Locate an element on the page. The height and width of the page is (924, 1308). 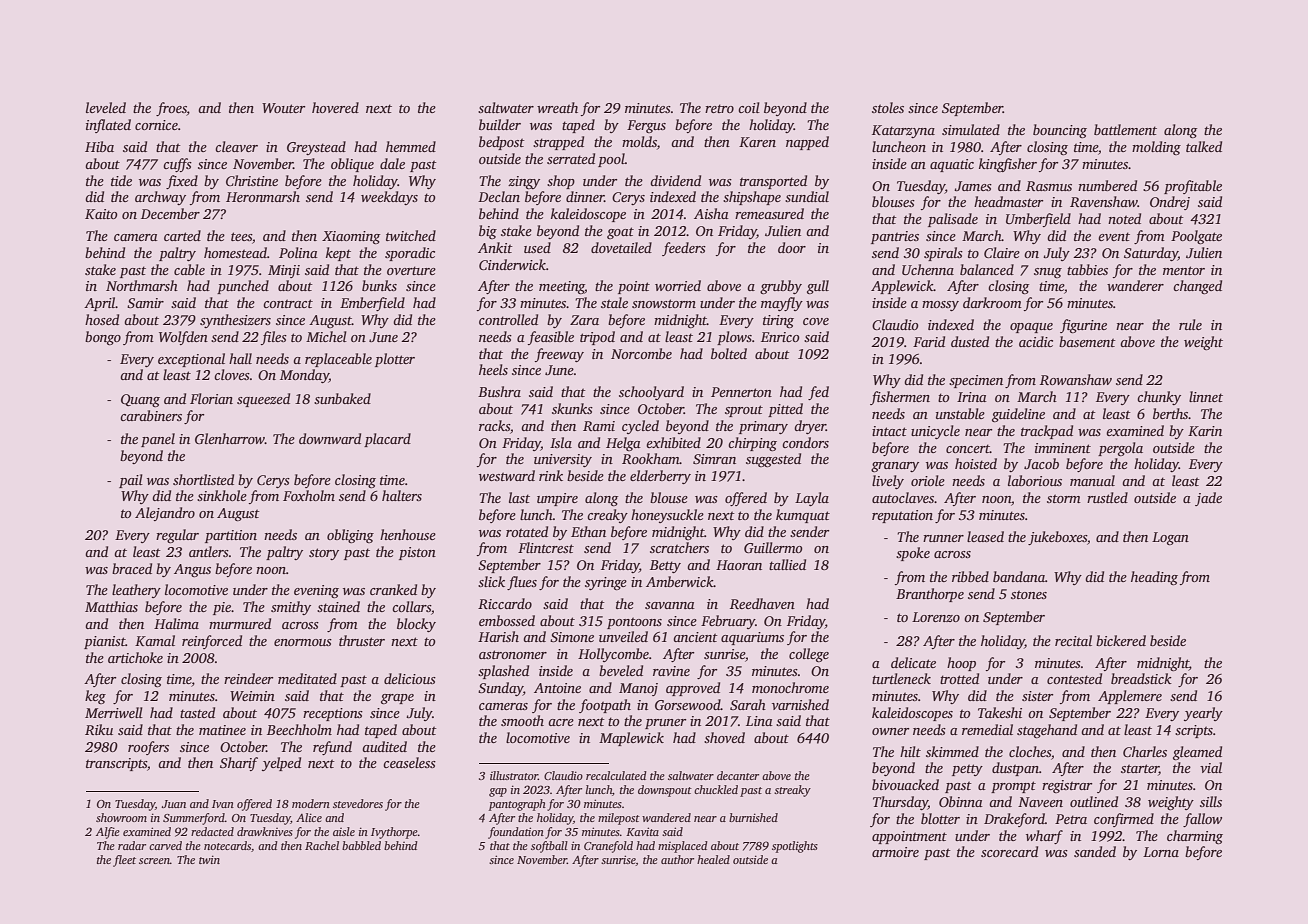
Wouter is located at coordinates (283, 108).
